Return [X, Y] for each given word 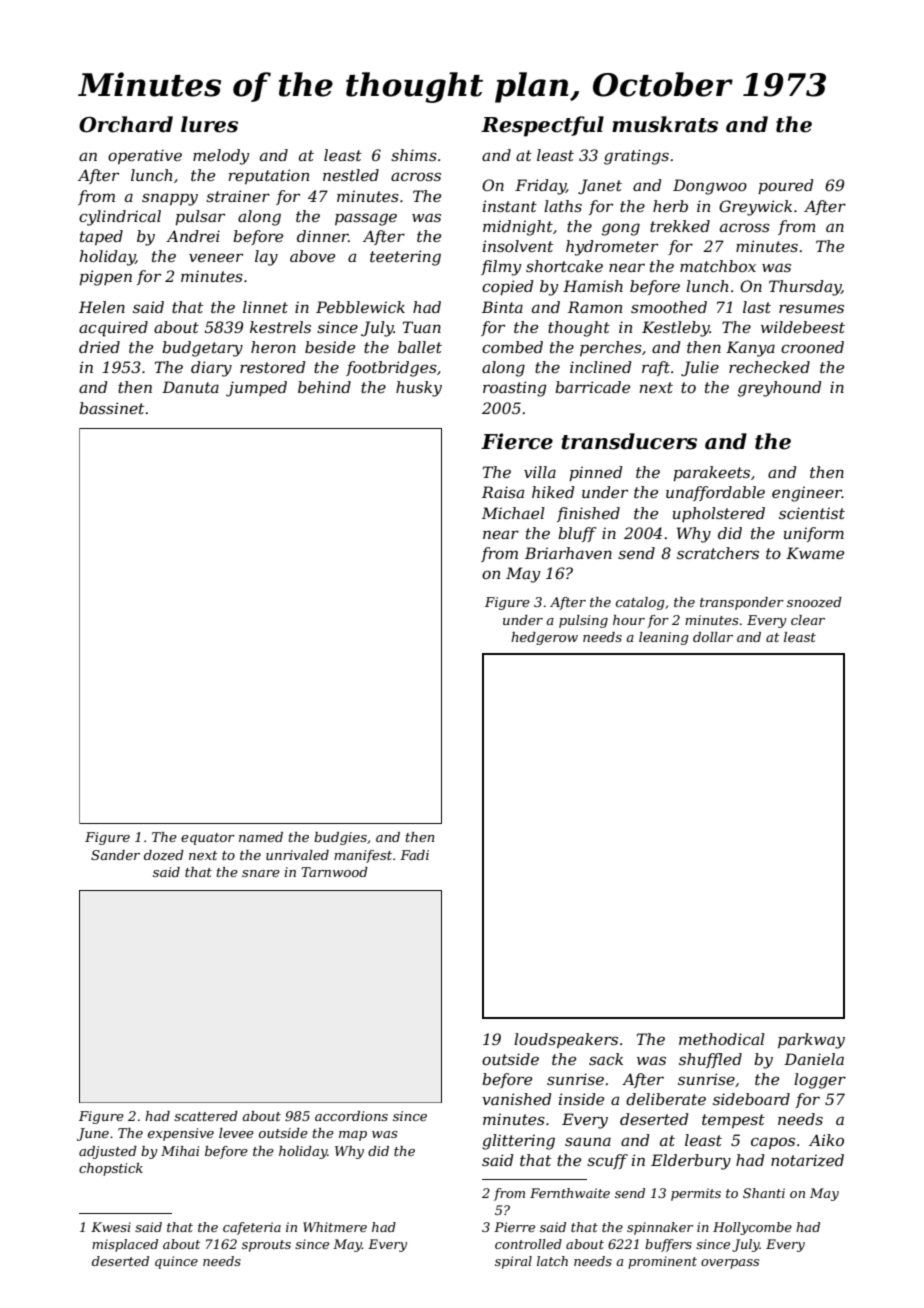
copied [508, 287]
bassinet [111, 408]
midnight [518, 228]
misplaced [125, 1245]
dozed [164, 855]
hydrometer [612, 248]
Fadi [414, 855]
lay [266, 258]
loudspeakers [566, 1040]
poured [786, 186]
